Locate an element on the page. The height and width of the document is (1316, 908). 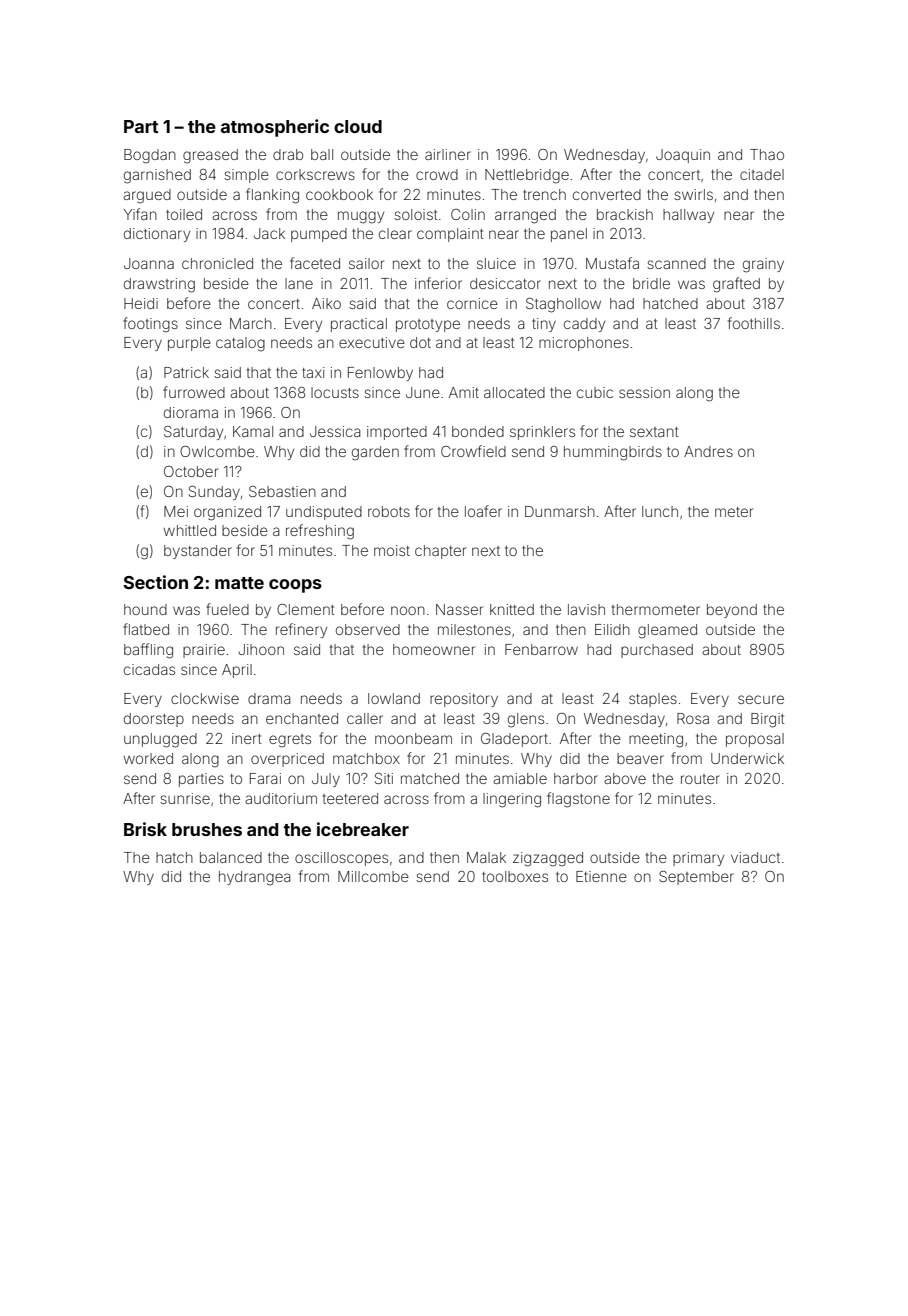
imported is located at coordinates (397, 433).
